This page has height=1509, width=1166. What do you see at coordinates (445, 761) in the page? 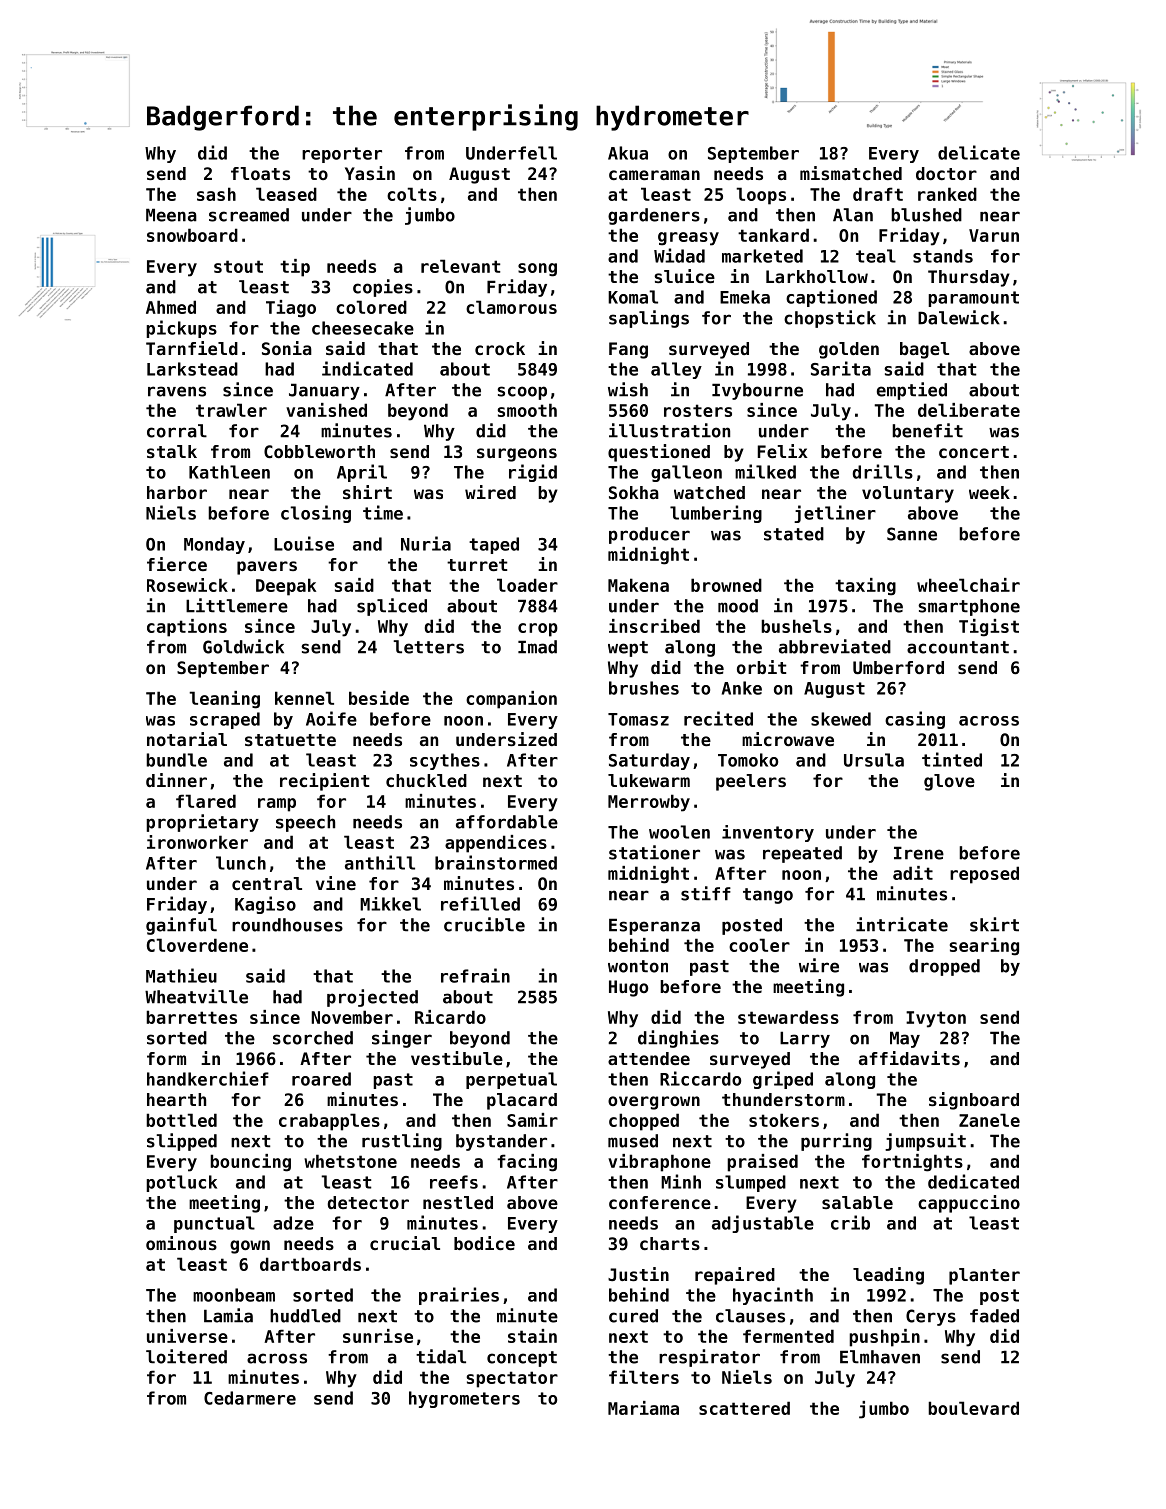
I see `scythes` at bounding box center [445, 761].
